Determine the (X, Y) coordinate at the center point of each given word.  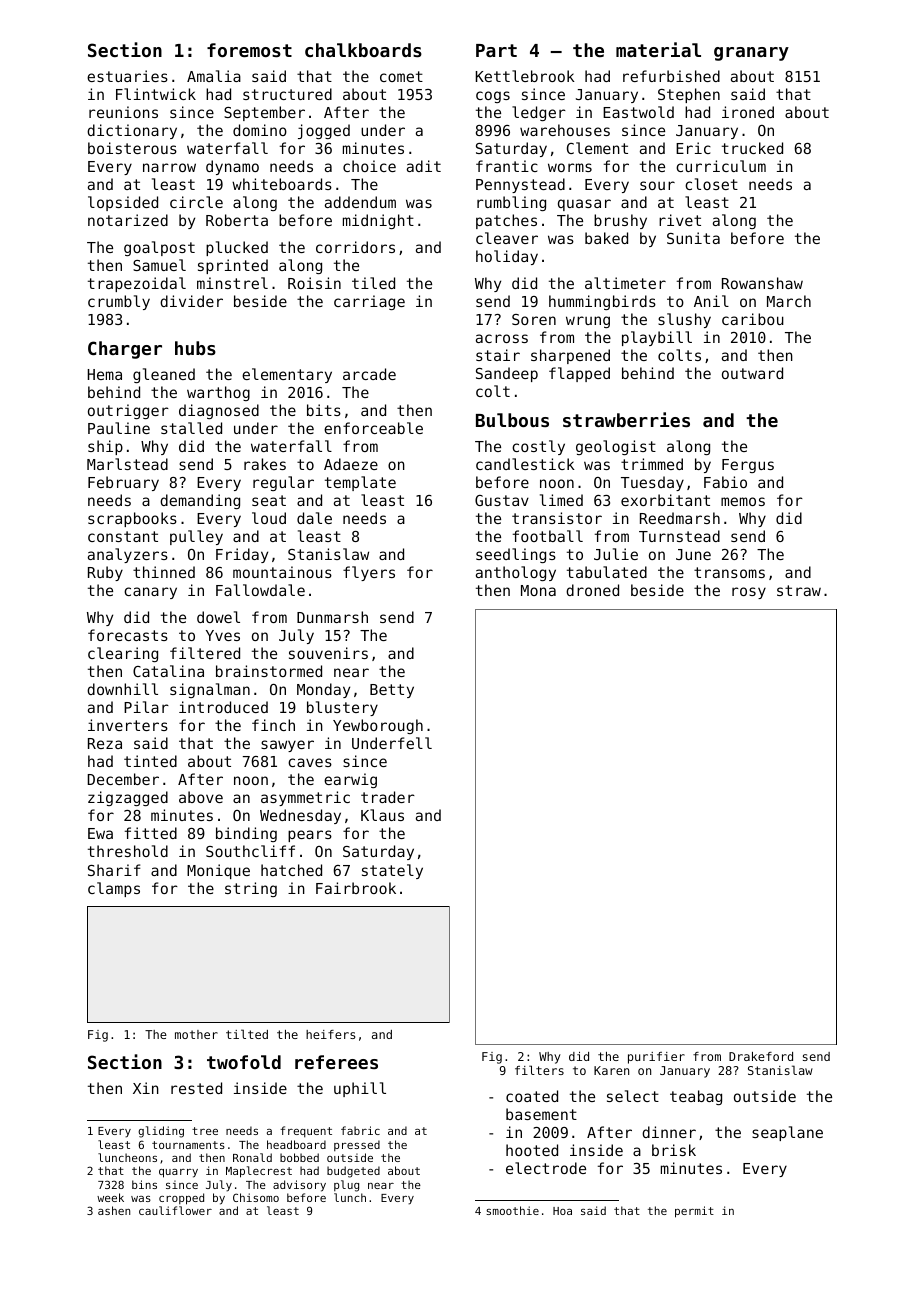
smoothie (512, 1210)
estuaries (127, 76)
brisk (674, 1150)
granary (751, 54)
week (110, 1197)
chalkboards (363, 50)
